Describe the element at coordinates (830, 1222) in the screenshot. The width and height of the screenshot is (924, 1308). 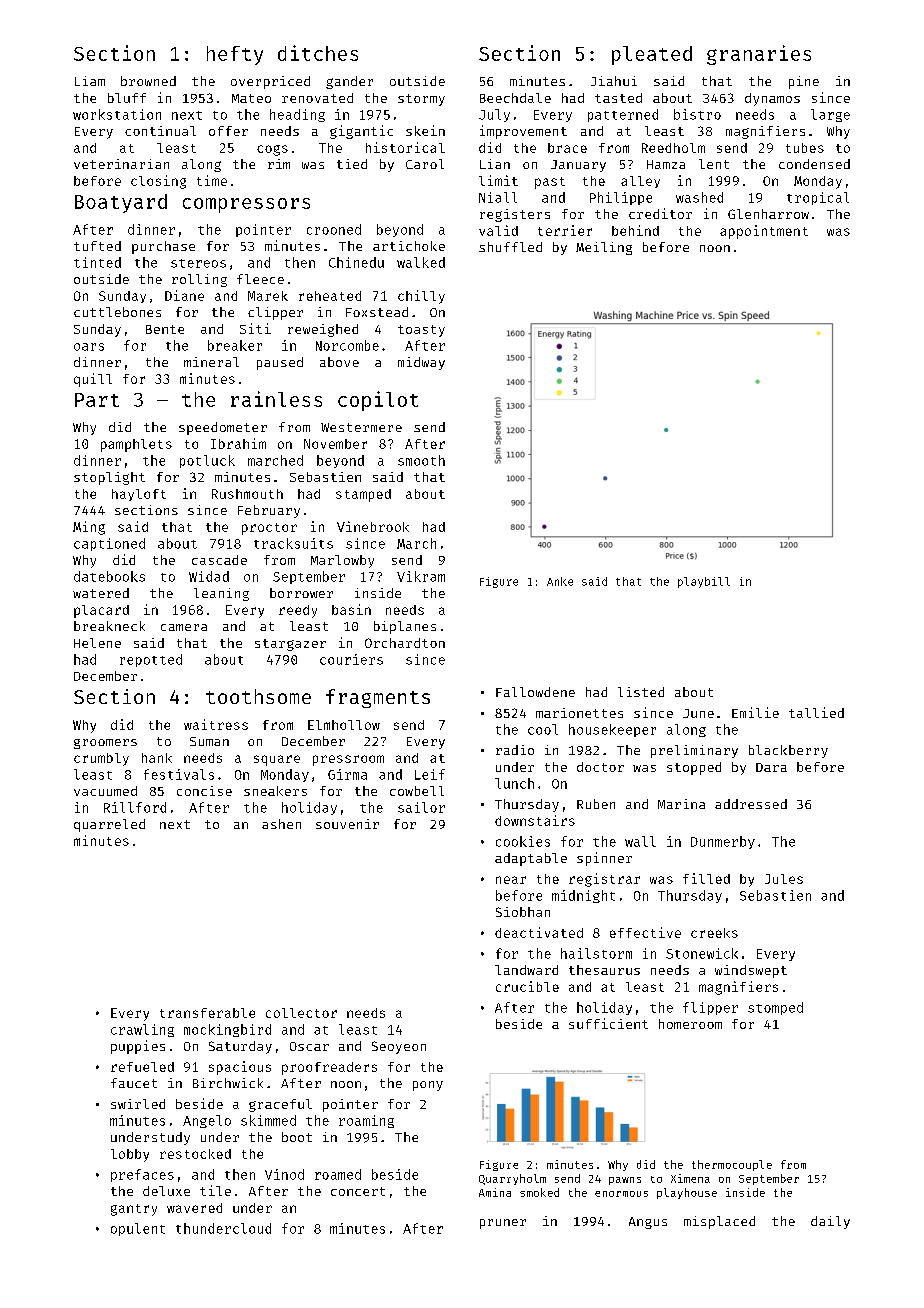
I see `daily` at that location.
